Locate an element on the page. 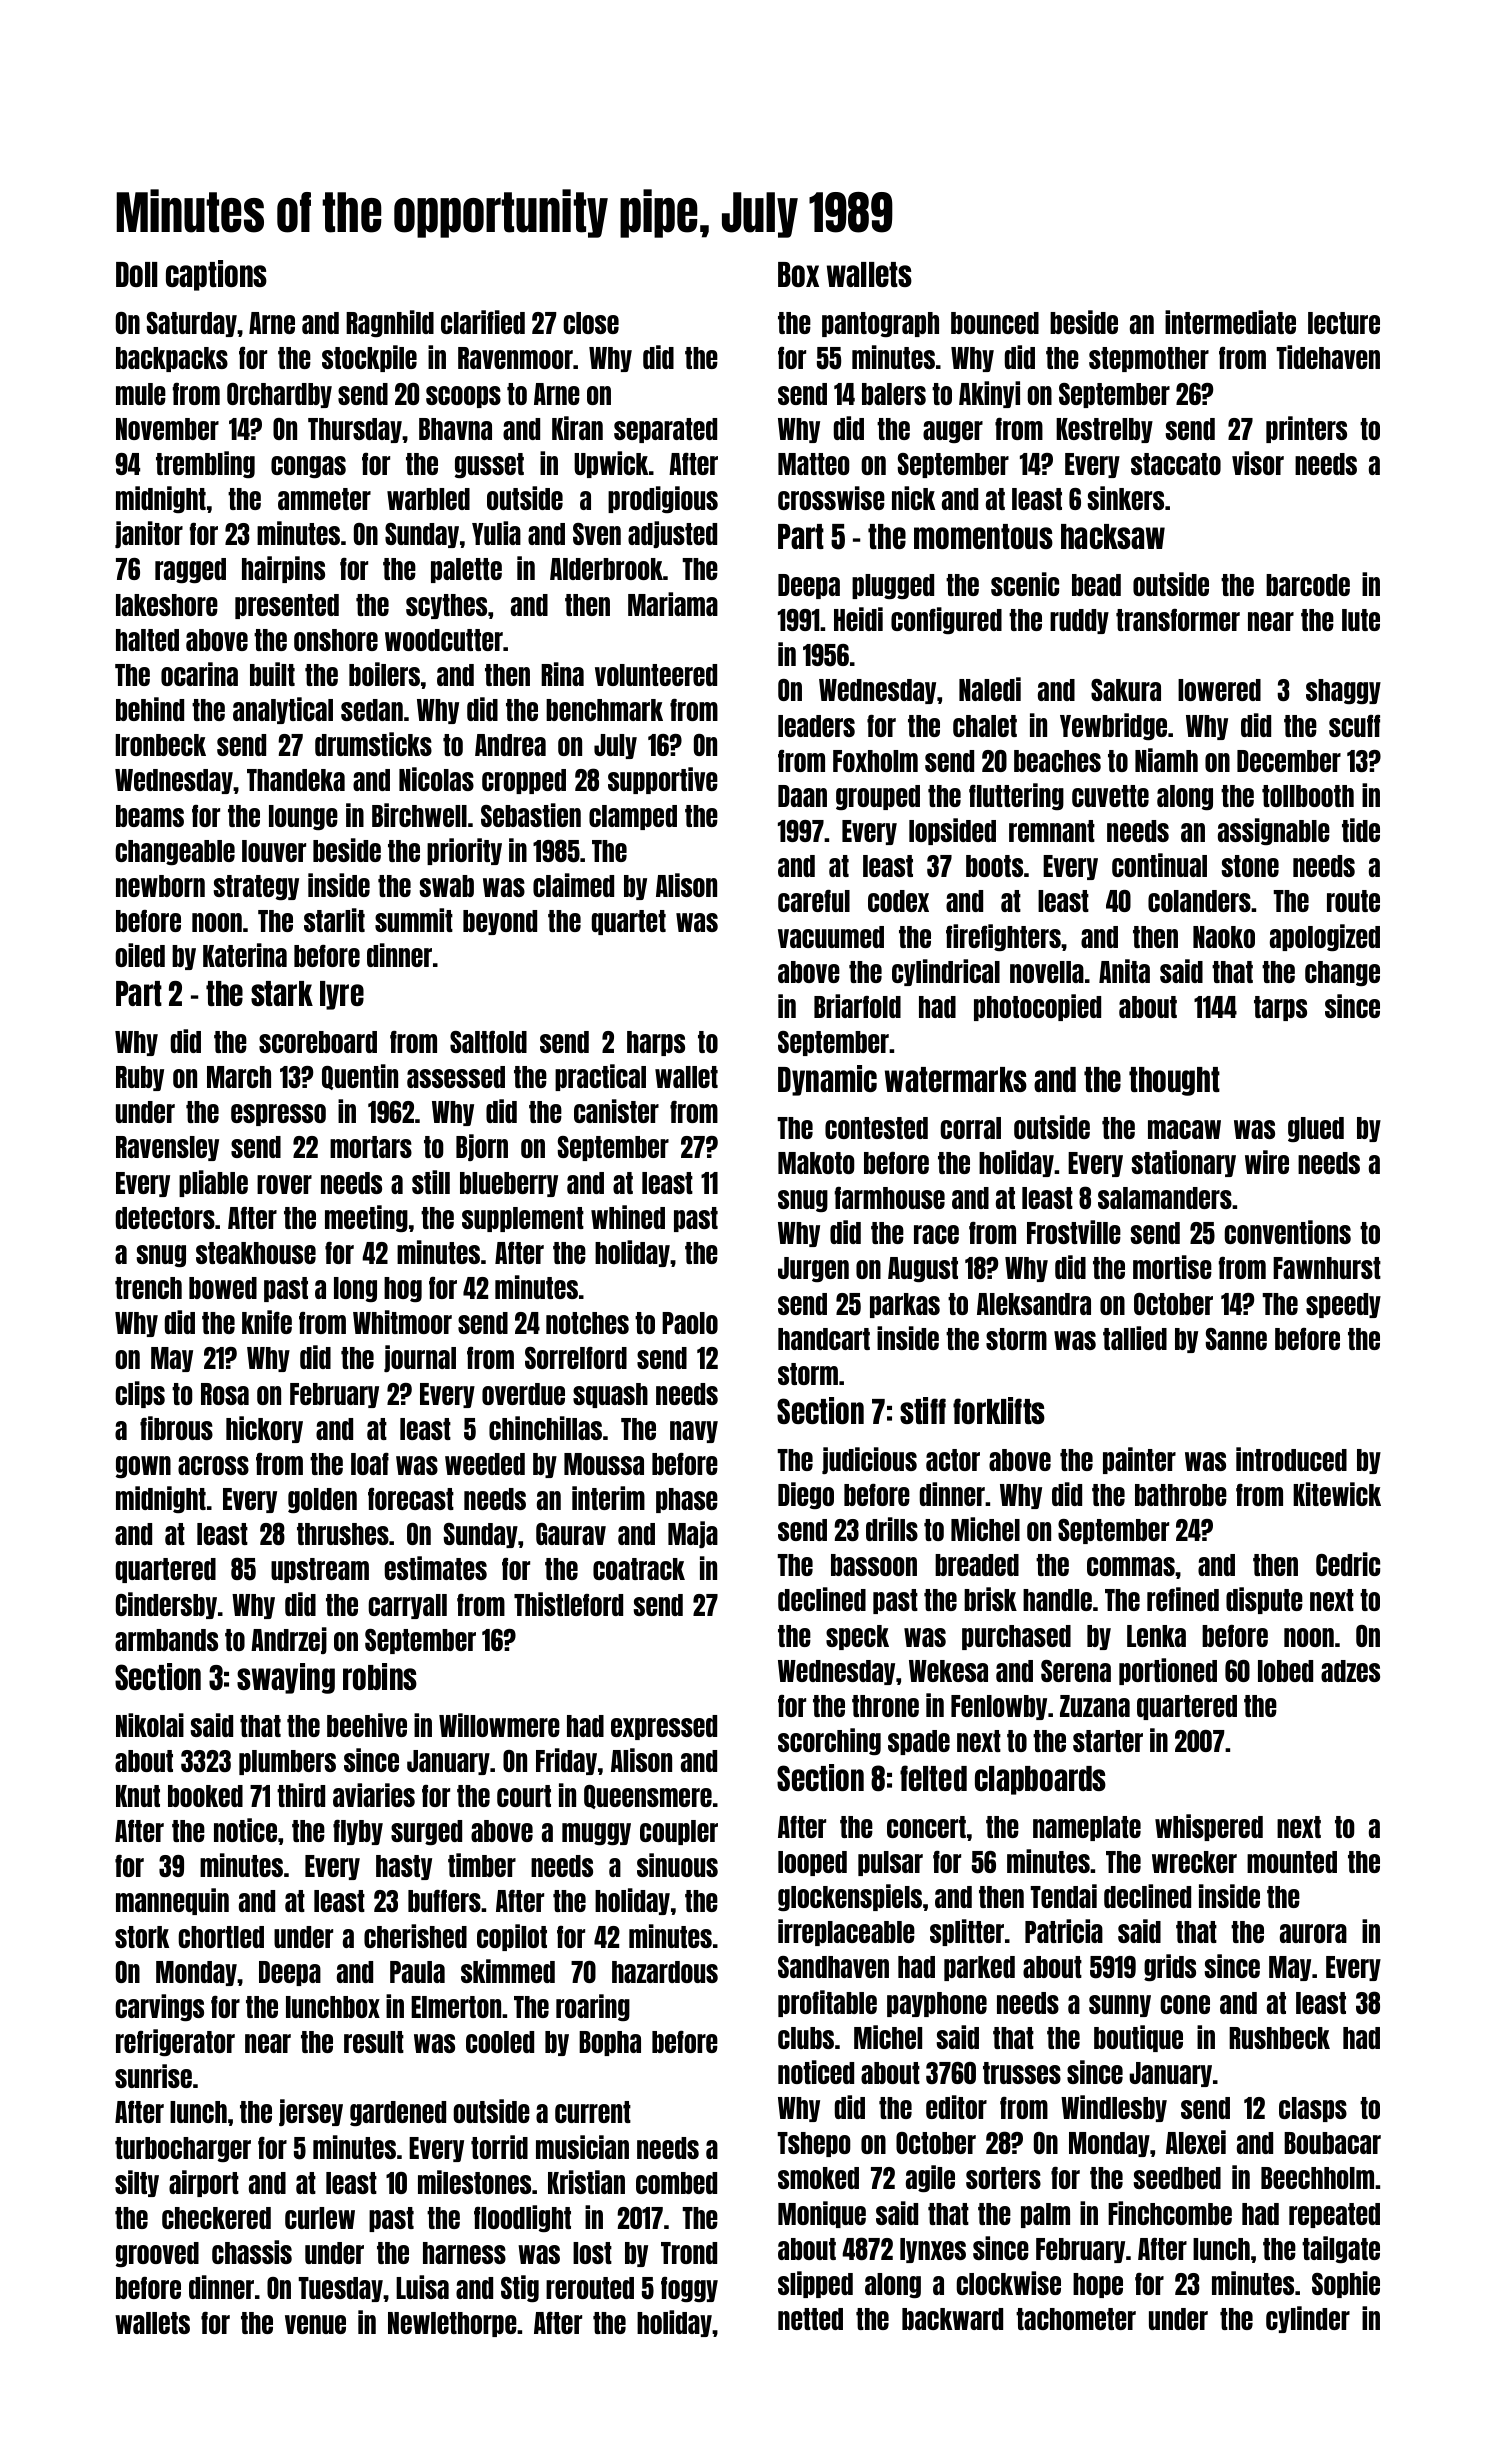 Image resolution: width=1496 pixels, height=2464 pixels. Foxholm is located at coordinates (875, 761).
